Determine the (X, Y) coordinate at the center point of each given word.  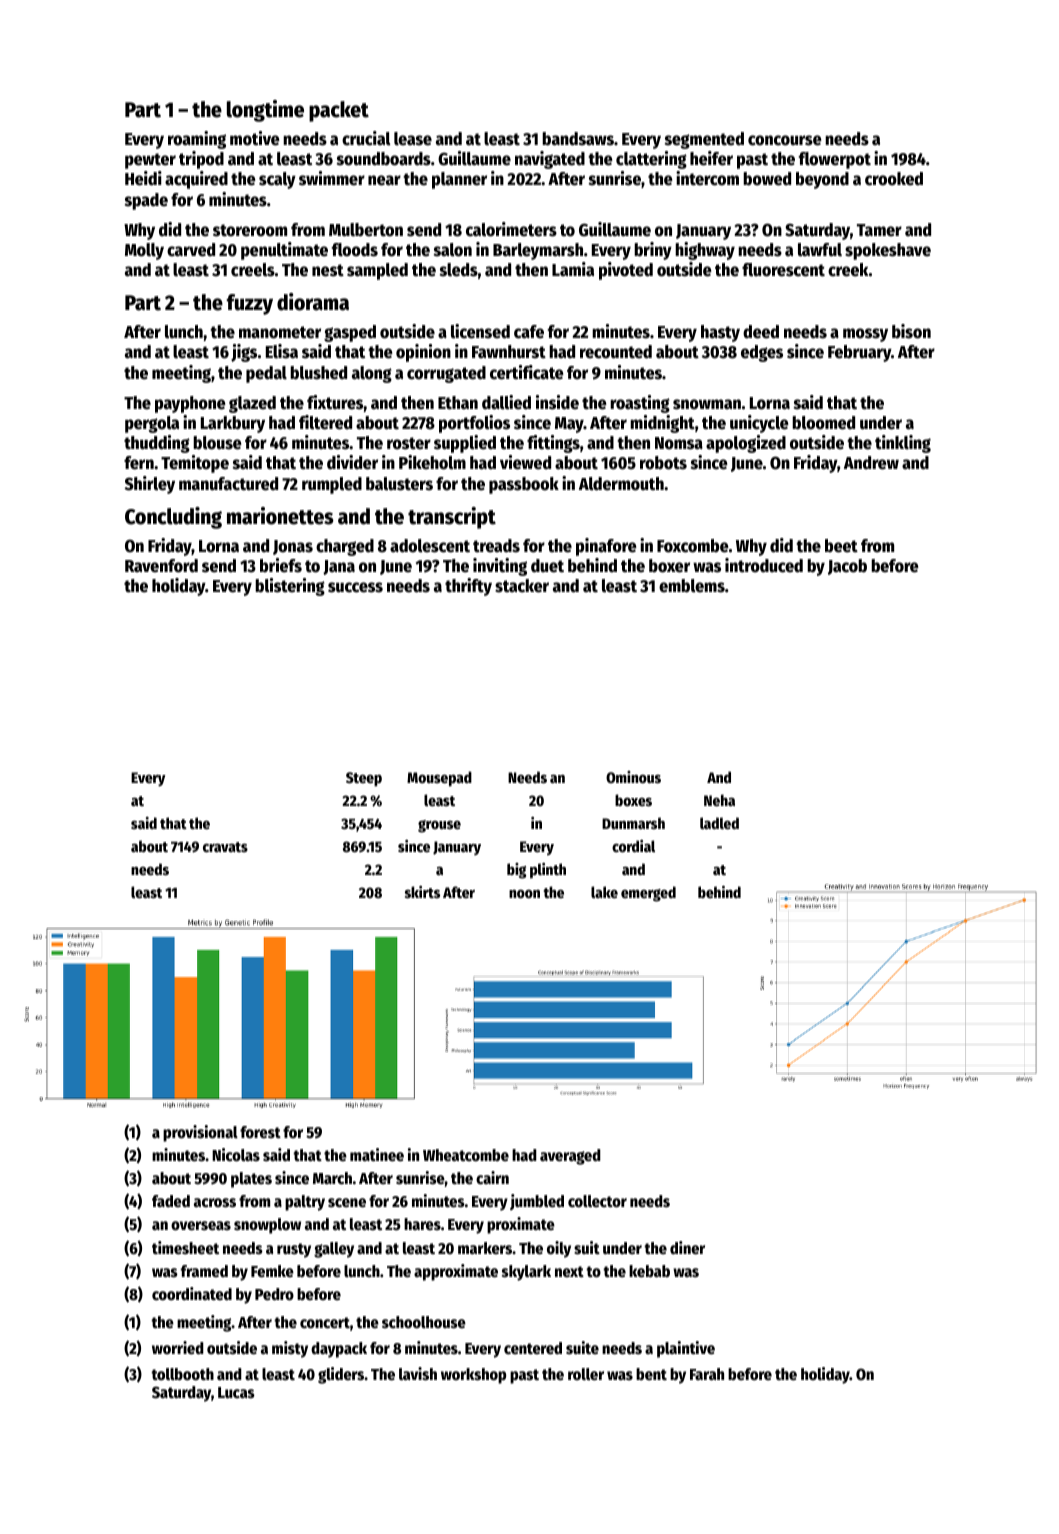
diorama (313, 302)
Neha (719, 800)
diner (687, 1248)
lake (604, 892)
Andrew (871, 463)
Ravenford (161, 566)
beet (841, 546)
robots (663, 463)
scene (347, 1203)
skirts (422, 892)
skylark (526, 1273)
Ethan (458, 403)
